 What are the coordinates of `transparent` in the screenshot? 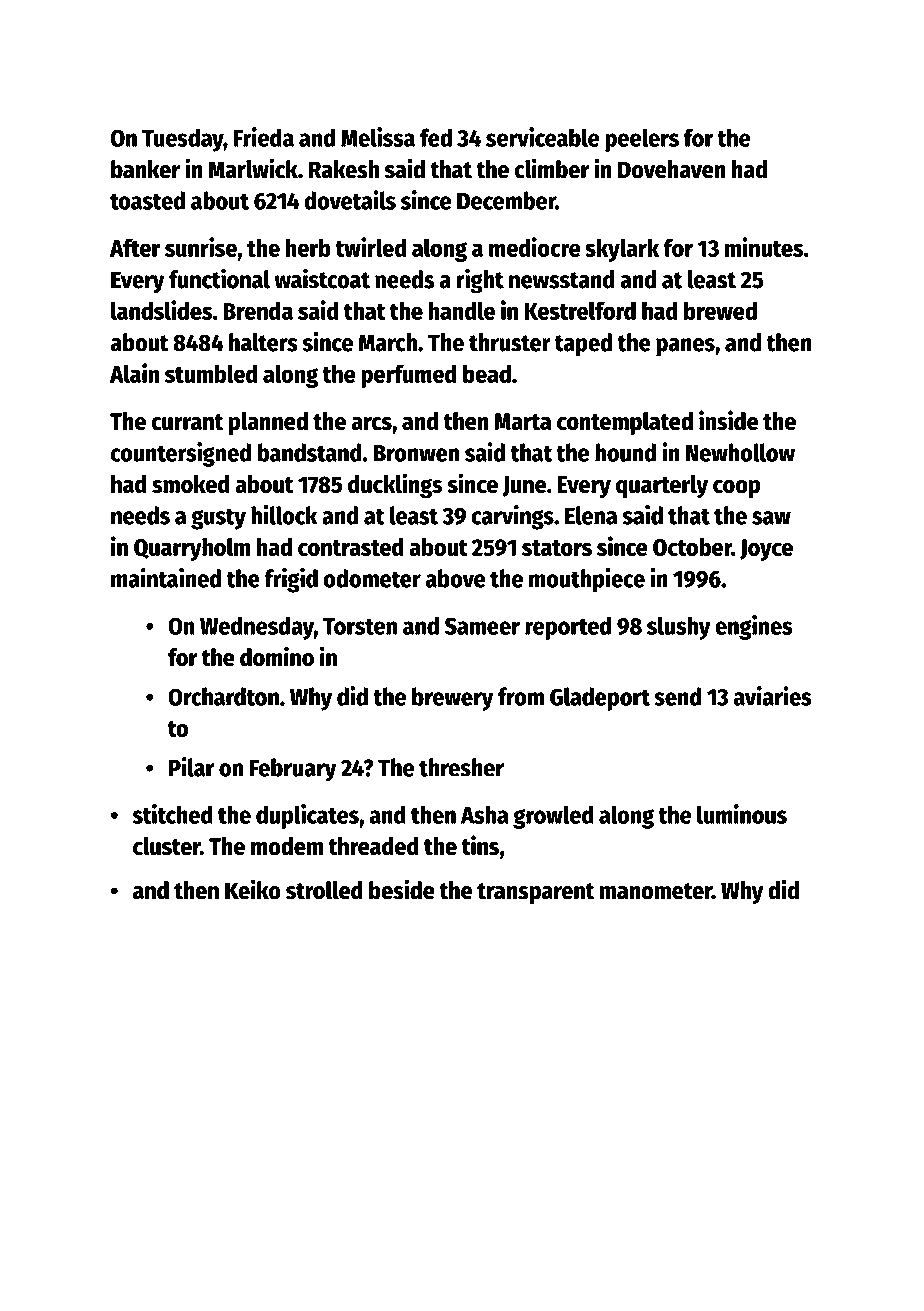 It's located at (535, 894).
